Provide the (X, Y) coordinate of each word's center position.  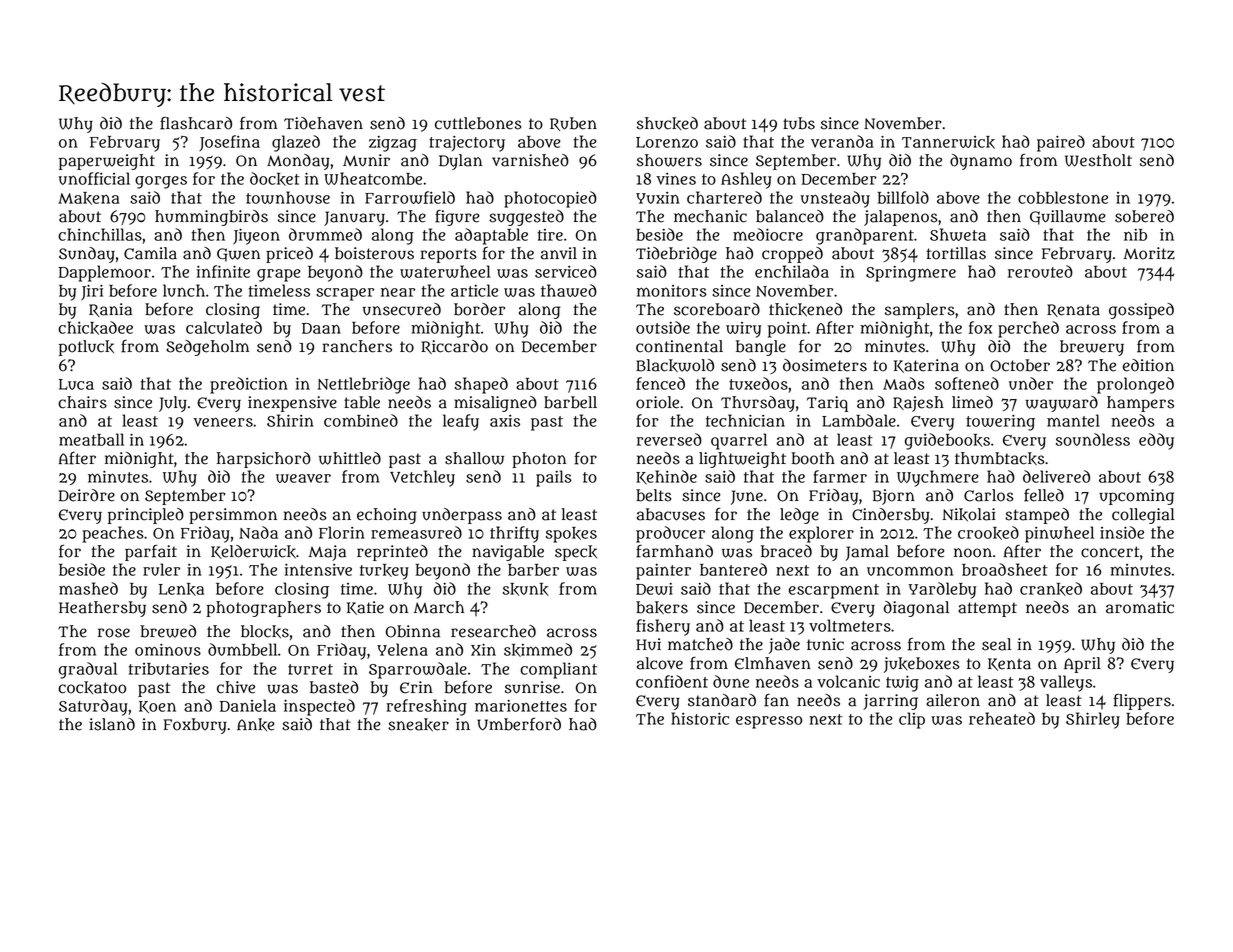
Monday (298, 162)
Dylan (460, 162)
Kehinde (666, 477)
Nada (258, 532)
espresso (769, 722)
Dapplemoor (104, 273)
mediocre (768, 234)
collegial (1143, 516)
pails (554, 478)
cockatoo (92, 687)
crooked (988, 533)
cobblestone (1063, 197)
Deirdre (87, 495)
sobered (1144, 216)
